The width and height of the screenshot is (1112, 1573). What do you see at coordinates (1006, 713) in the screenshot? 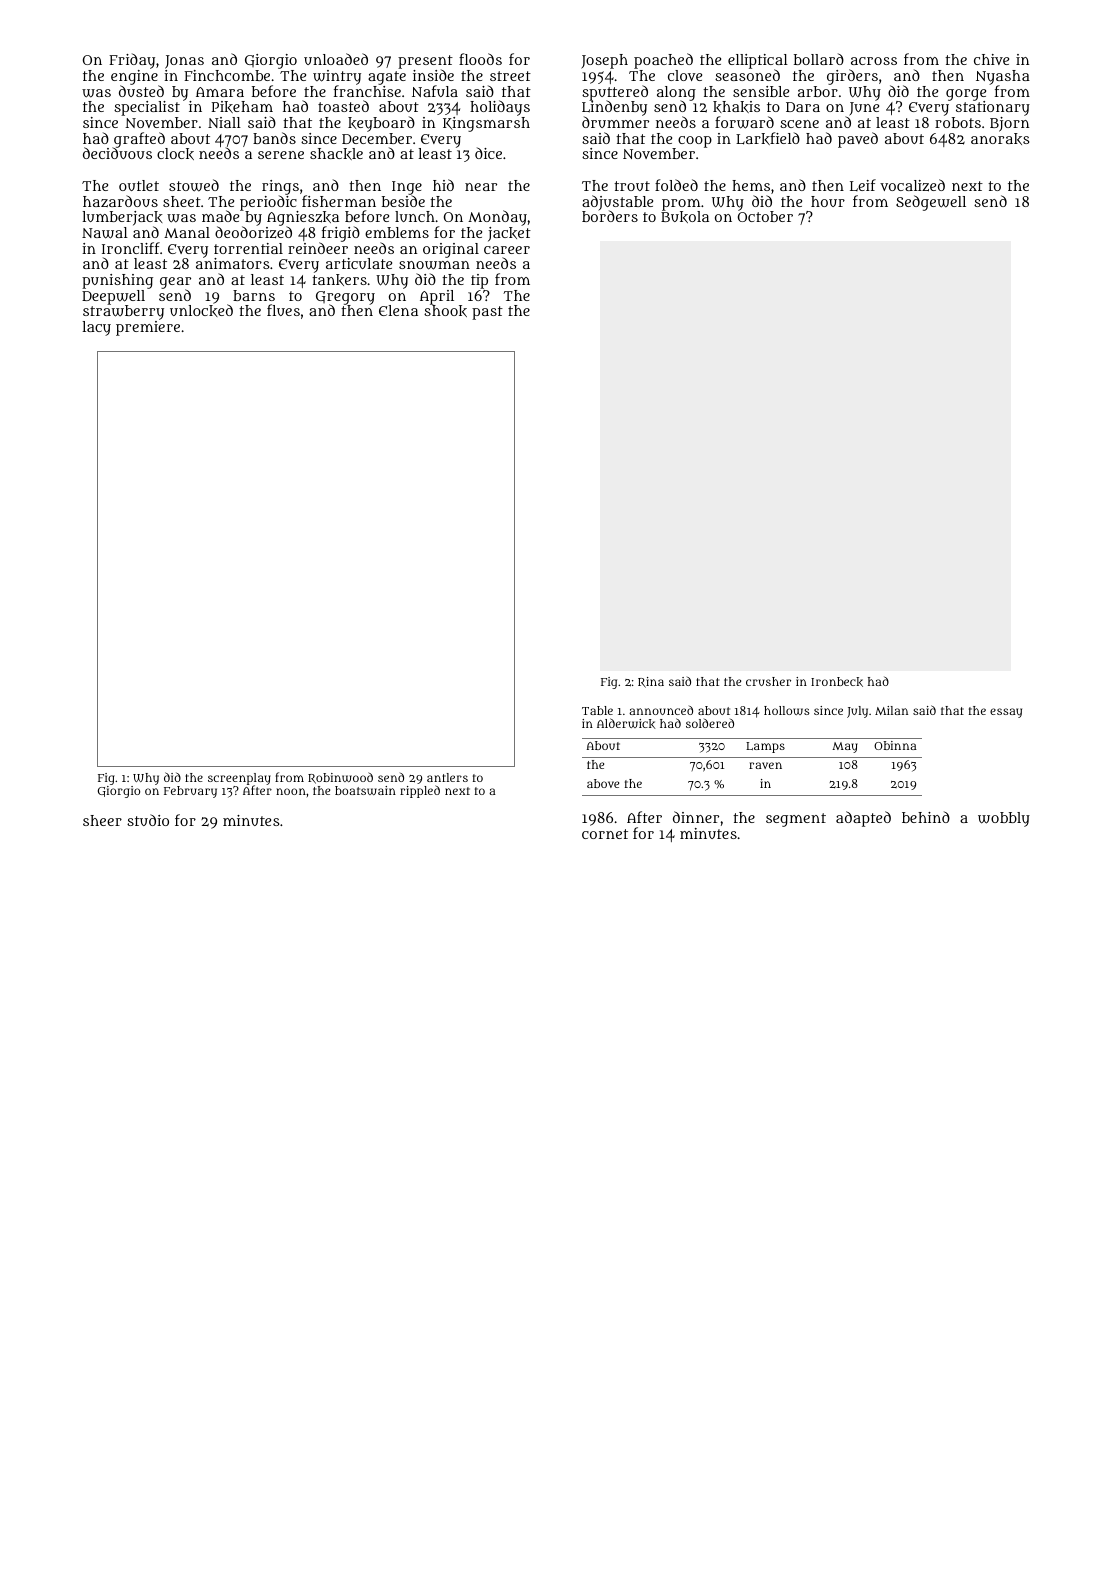
I see `essay` at bounding box center [1006, 713].
